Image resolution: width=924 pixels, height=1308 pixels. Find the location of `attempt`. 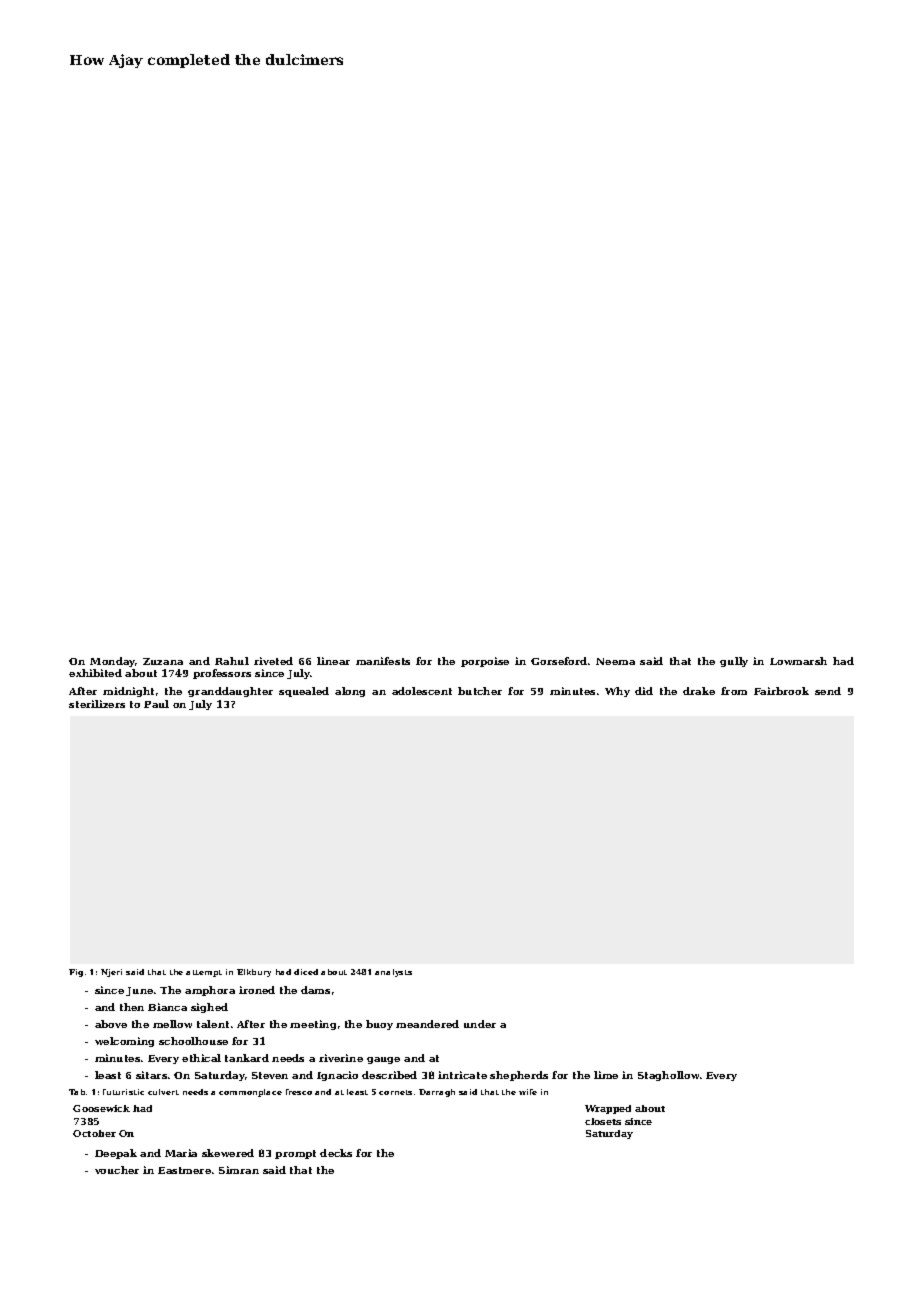

attempt is located at coordinates (204, 973).
